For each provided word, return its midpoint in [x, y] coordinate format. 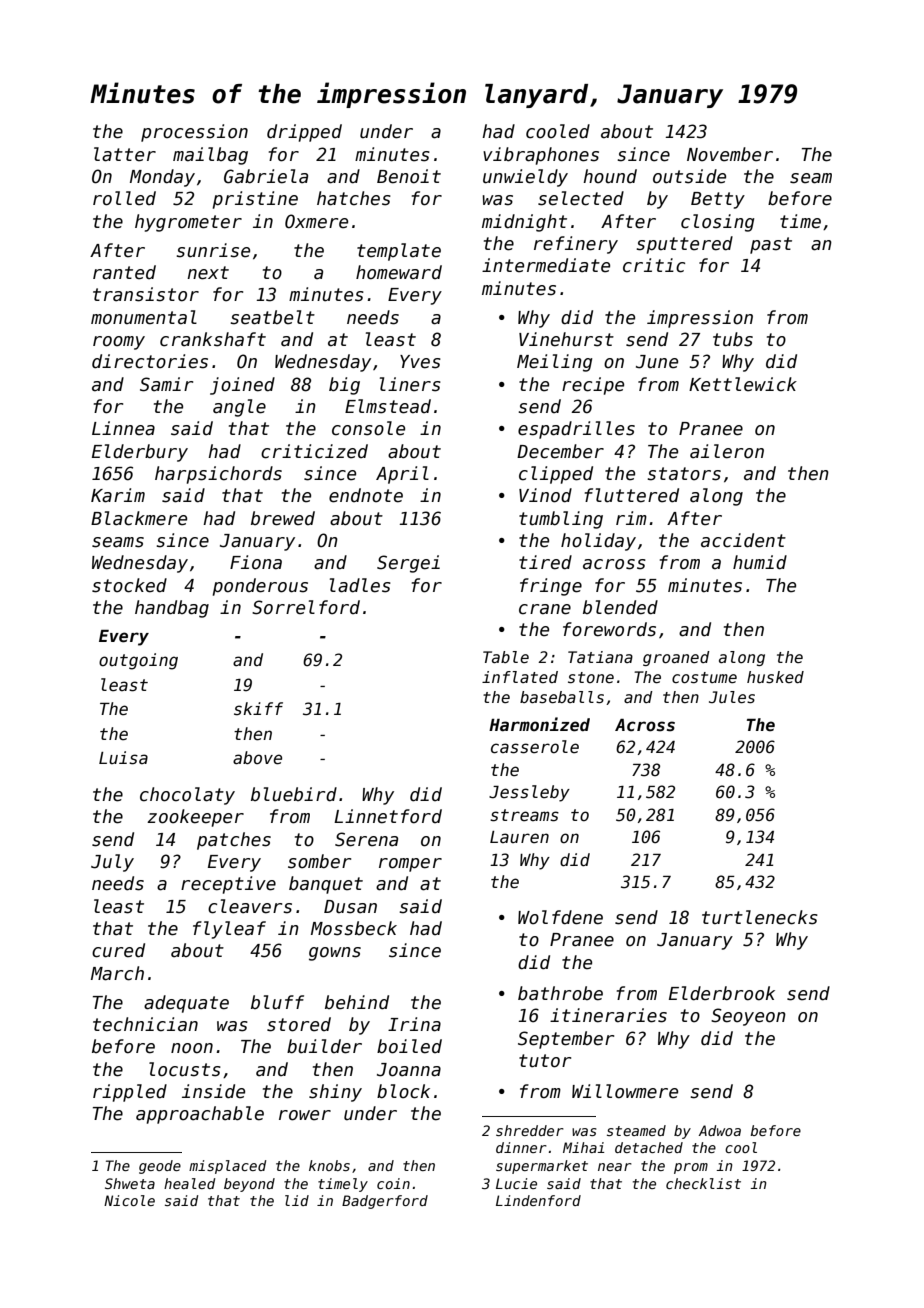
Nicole [129, 1200]
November [730, 154]
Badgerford [385, 1202]
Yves [420, 362]
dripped [304, 133]
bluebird [294, 794]
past [771, 245]
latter [125, 154]
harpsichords [218, 475]
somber [319, 861]
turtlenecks [760, 917]
